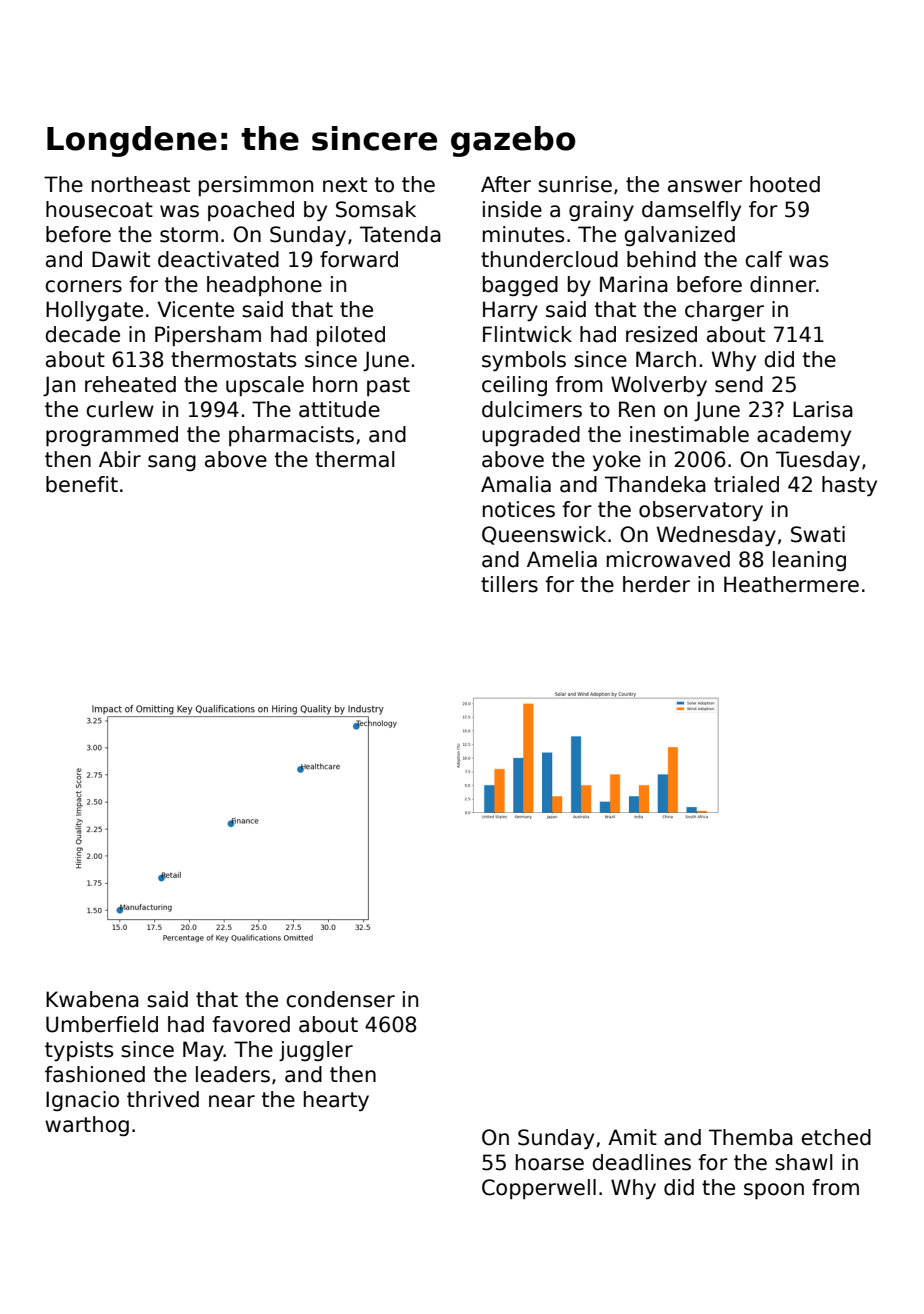 Image resolution: width=924 pixels, height=1314 pixels. What do you see at coordinates (256, 186) in the screenshot?
I see `persimmon` at bounding box center [256, 186].
